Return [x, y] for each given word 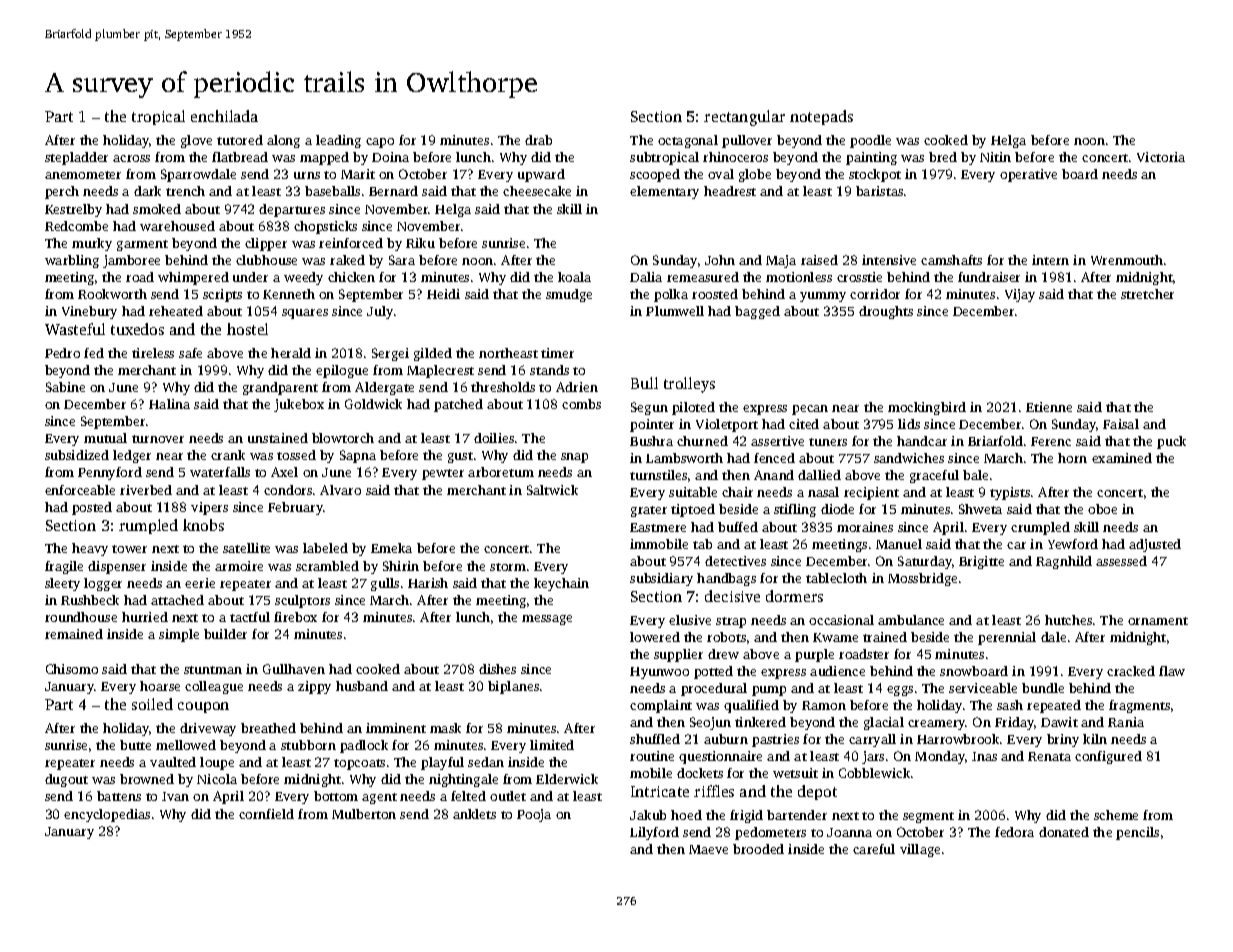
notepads [821, 117]
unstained [278, 438]
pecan [810, 410]
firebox [295, 617]
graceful [934, 476]
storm [508, 567]
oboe [1102, 509]
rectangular [744, 118]
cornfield [266, 814]
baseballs [332, 191]
